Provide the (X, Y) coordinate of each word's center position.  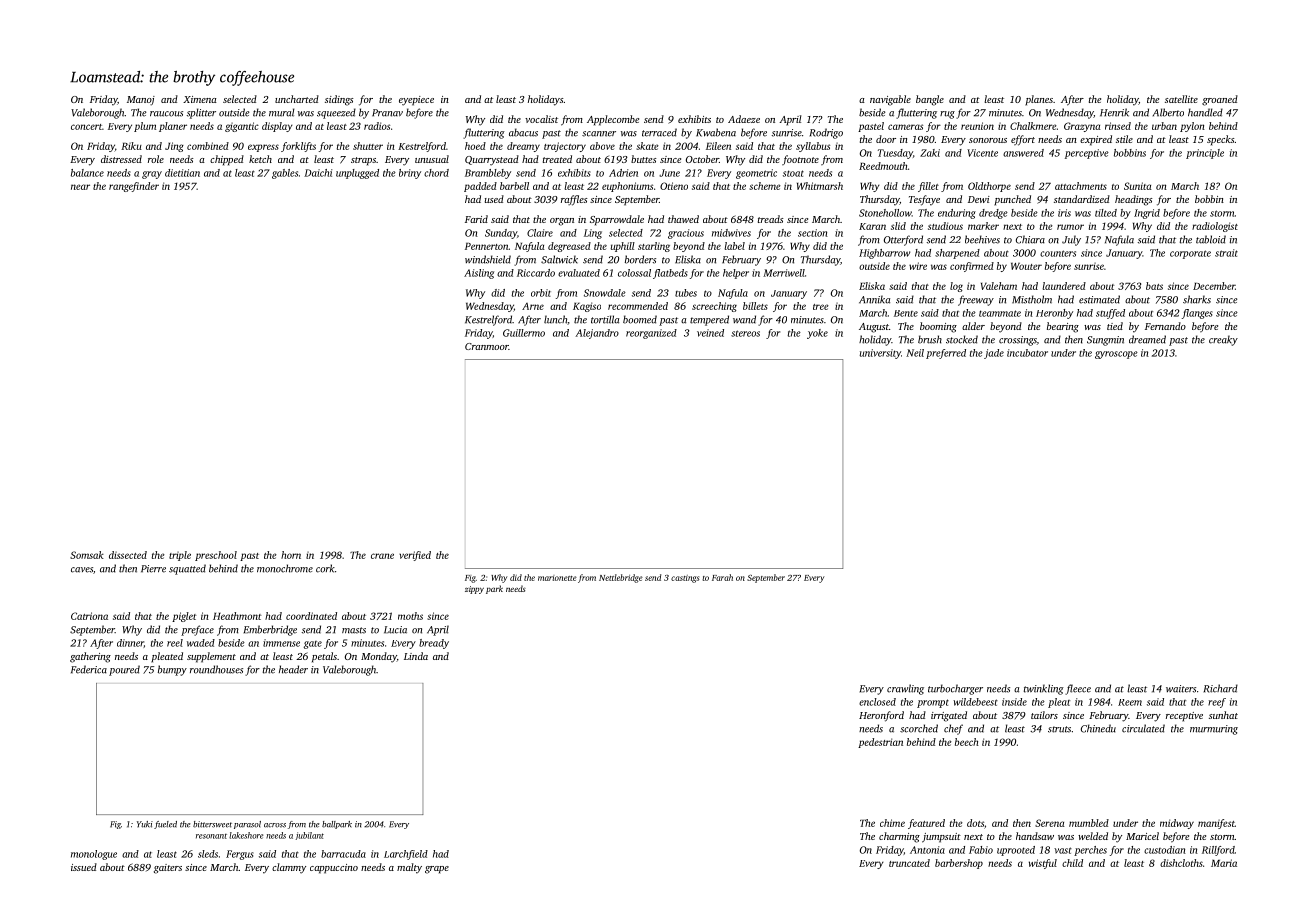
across (275, 825)
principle (1205, 154)
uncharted (297, 99)
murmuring (1214, 730)
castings (685, 579)
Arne (533, 306)
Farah (722, 577)
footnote (800, 160)
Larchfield (406, 855)
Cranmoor (487, 346)
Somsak (87, 555)
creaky (1223, 340)
